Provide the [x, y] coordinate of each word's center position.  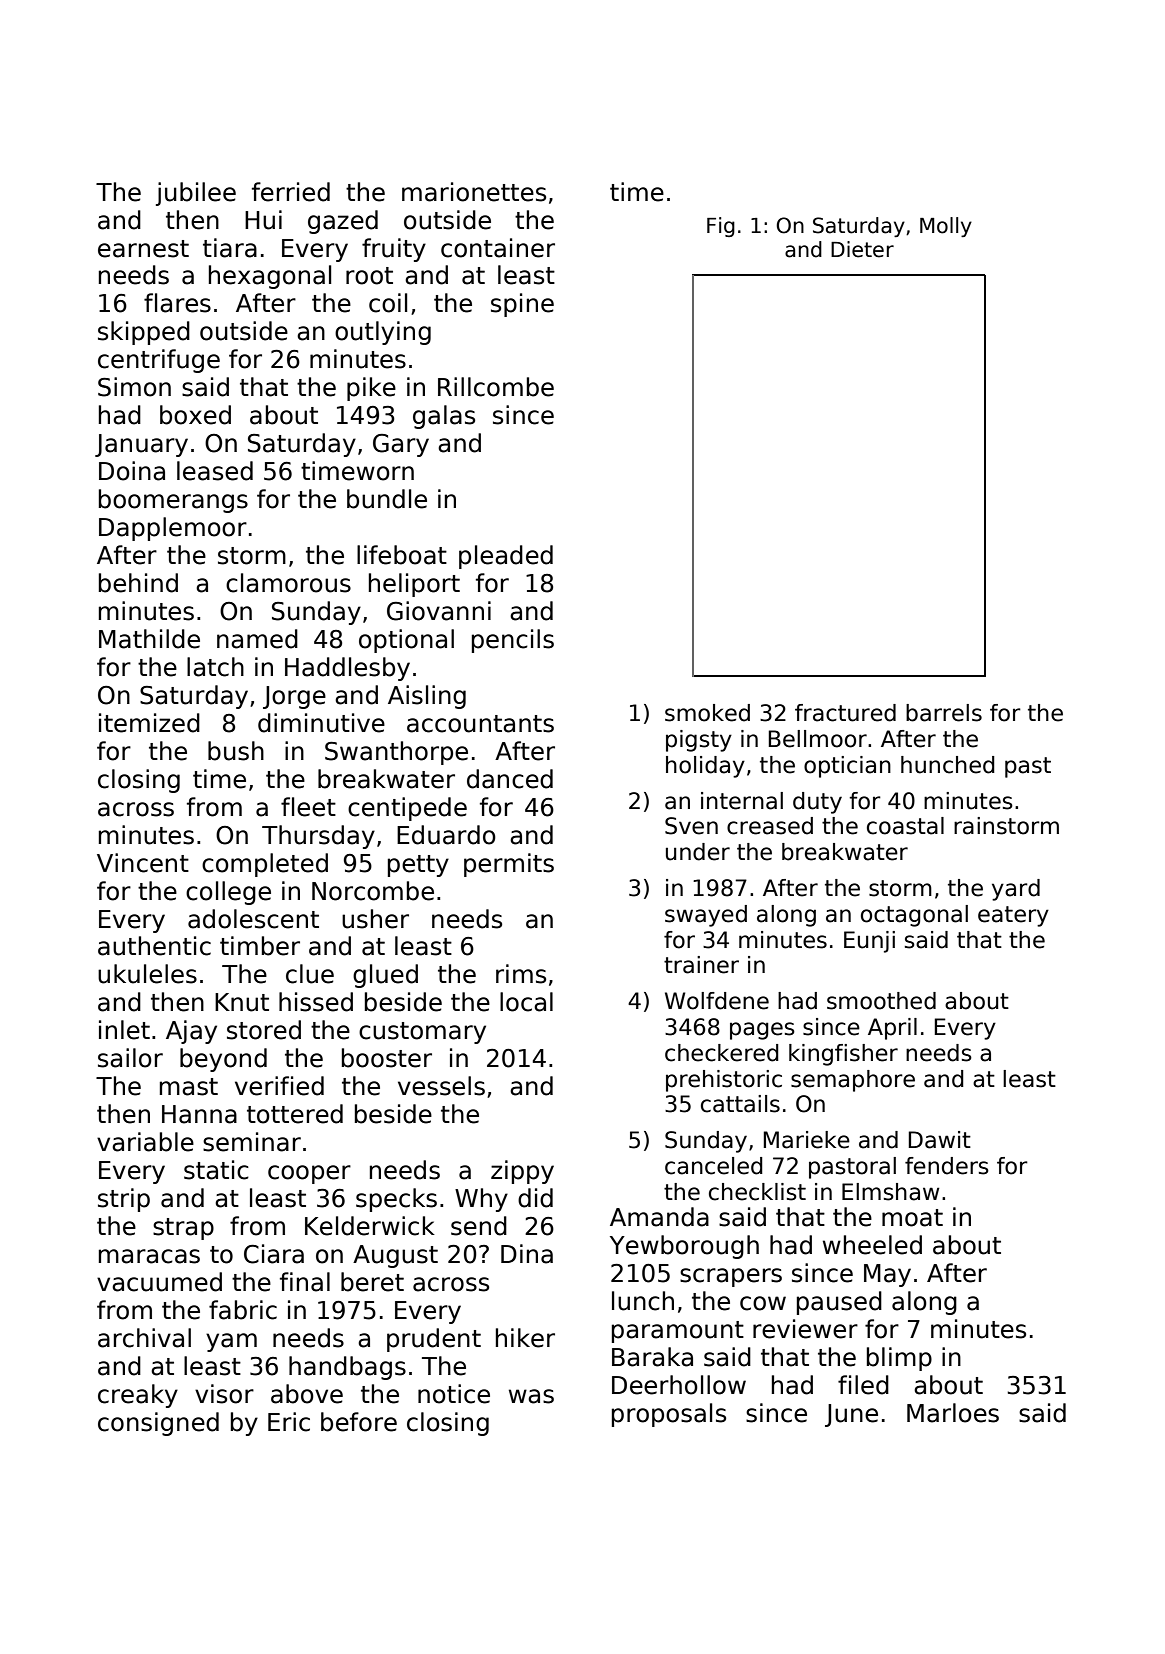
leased [215, 471]
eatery [1013, 916]
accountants [480, 724]
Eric [289, 1422]
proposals [669, 1415]
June [851, 1415]
